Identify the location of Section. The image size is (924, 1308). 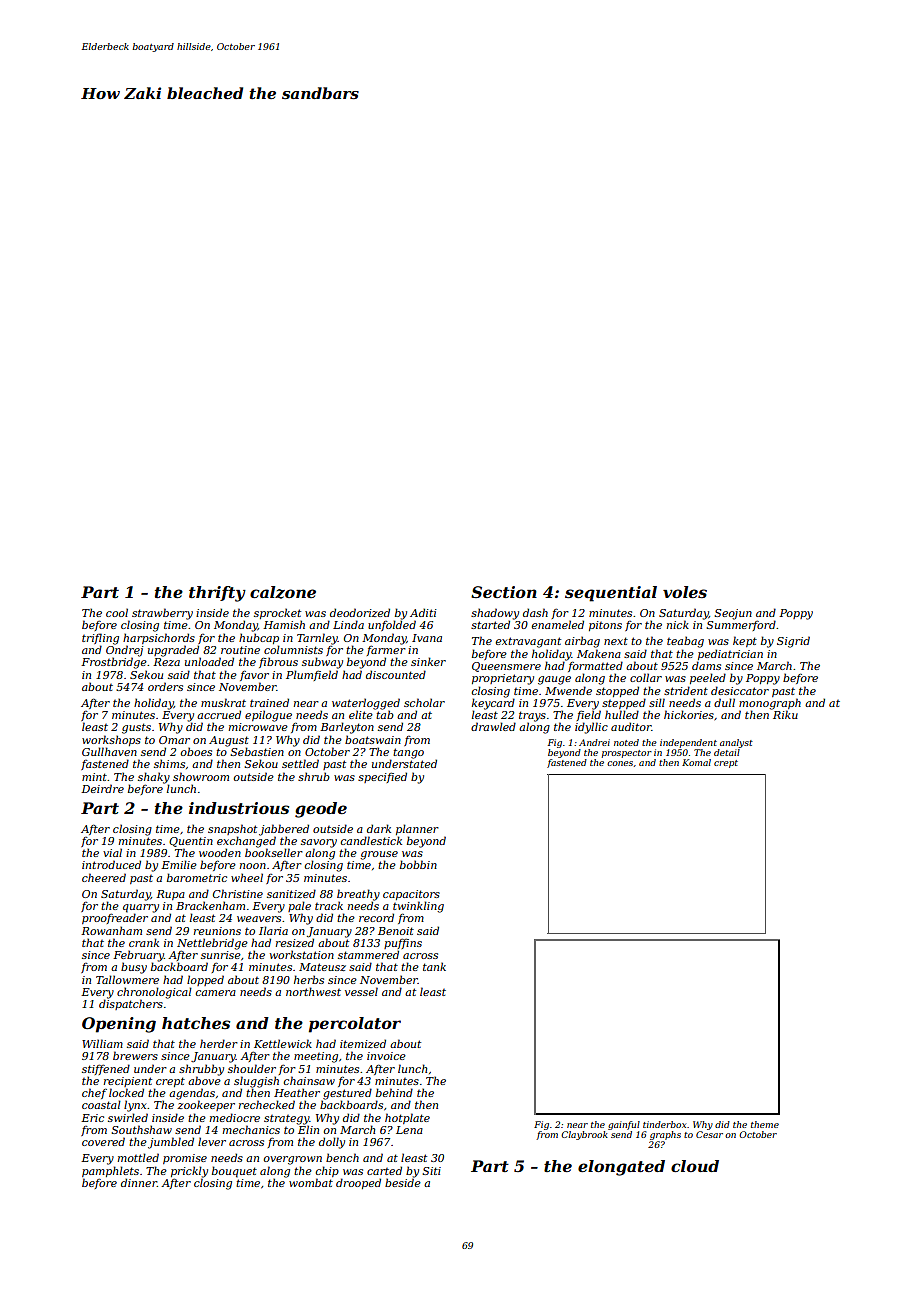
(504, 592).
